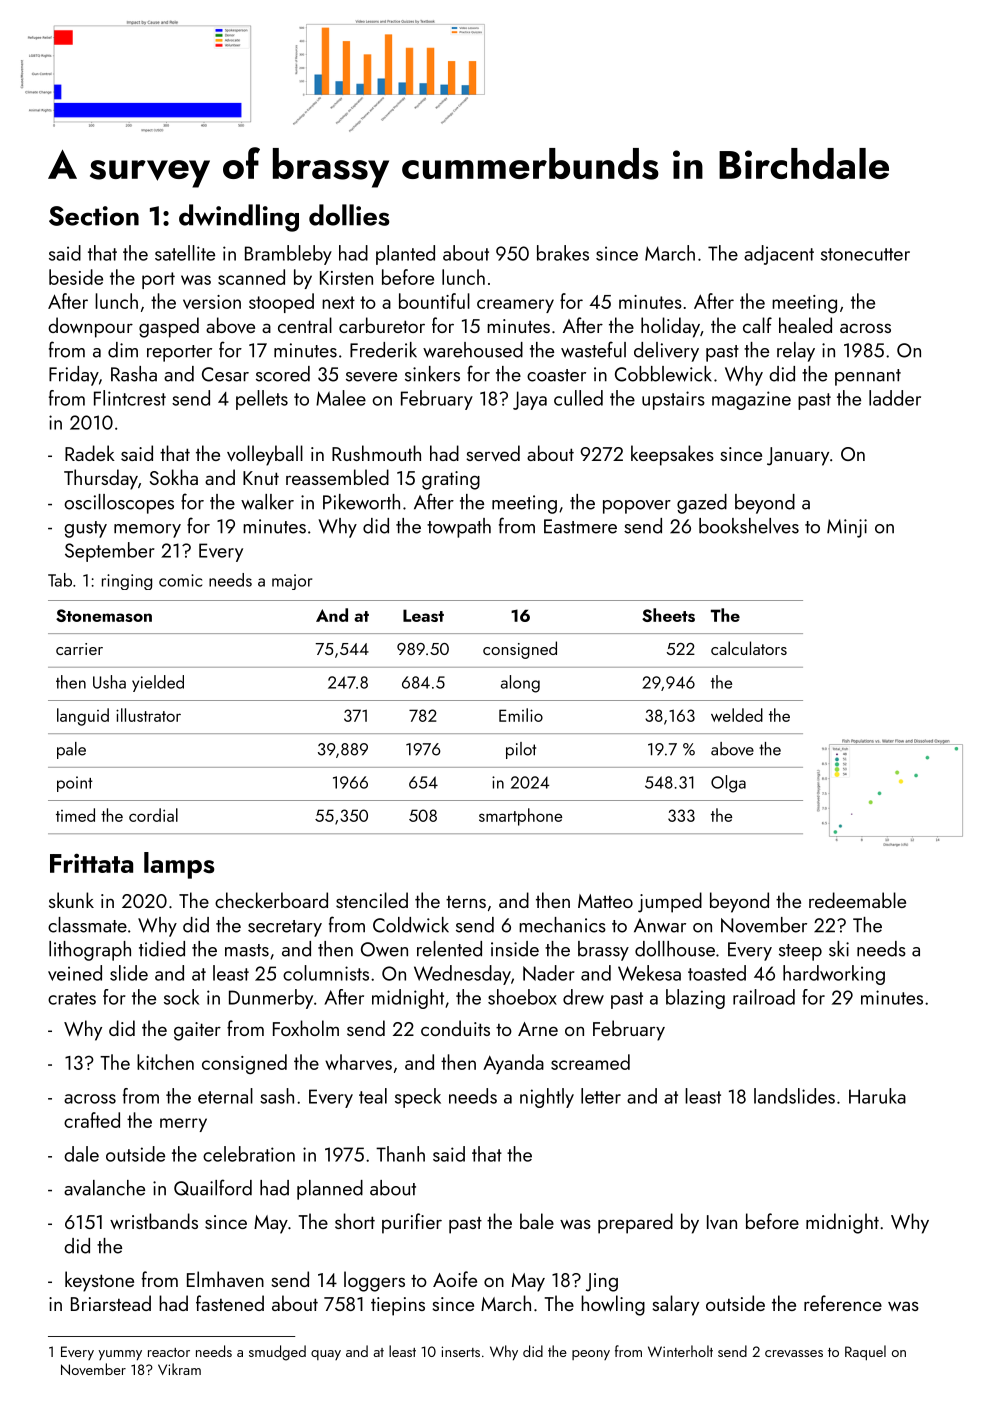 This image has width=983, height=1424. I want to click on oscilloscopes, so click(119, 504).
